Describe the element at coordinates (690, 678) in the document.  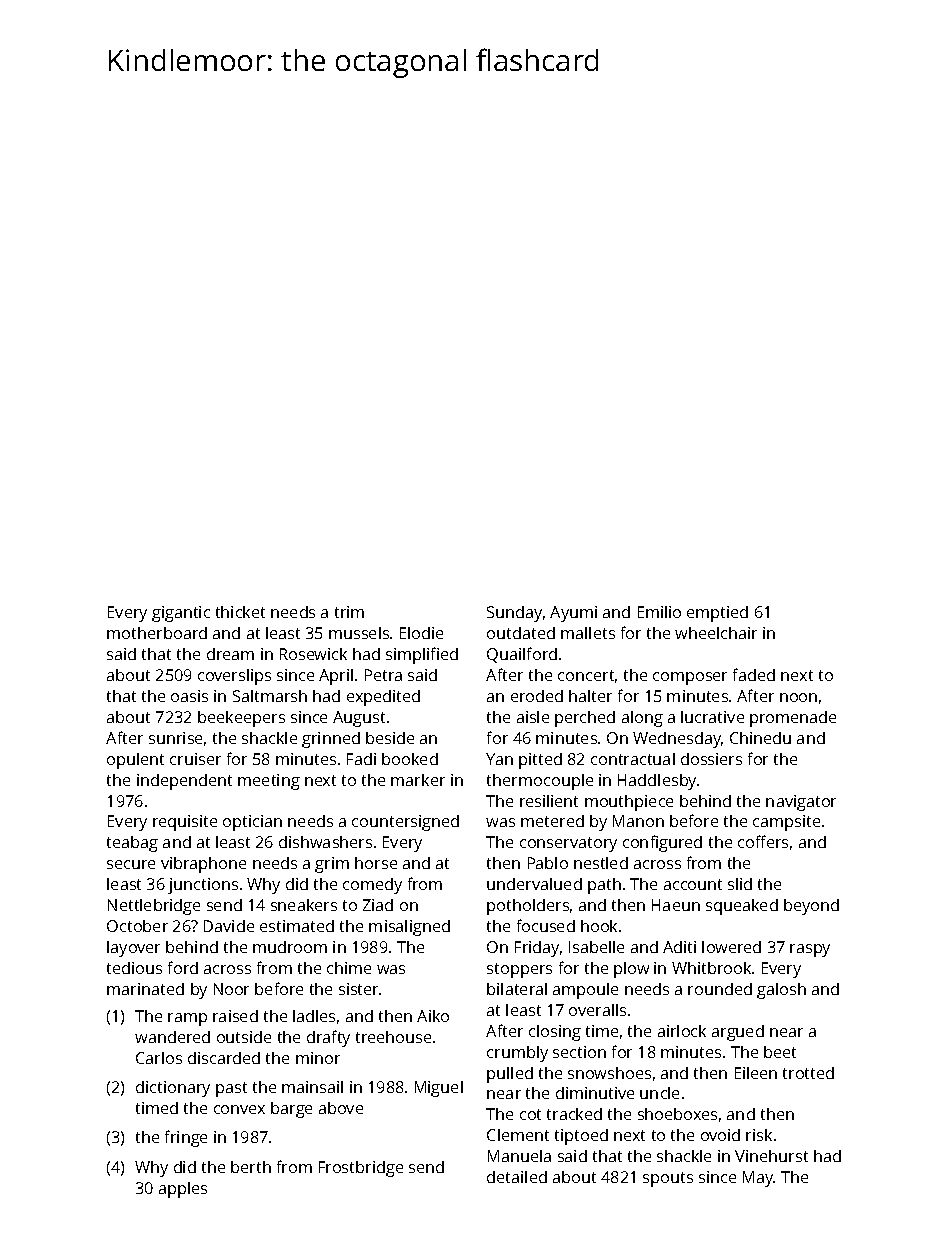
I see `composer` at that location.
